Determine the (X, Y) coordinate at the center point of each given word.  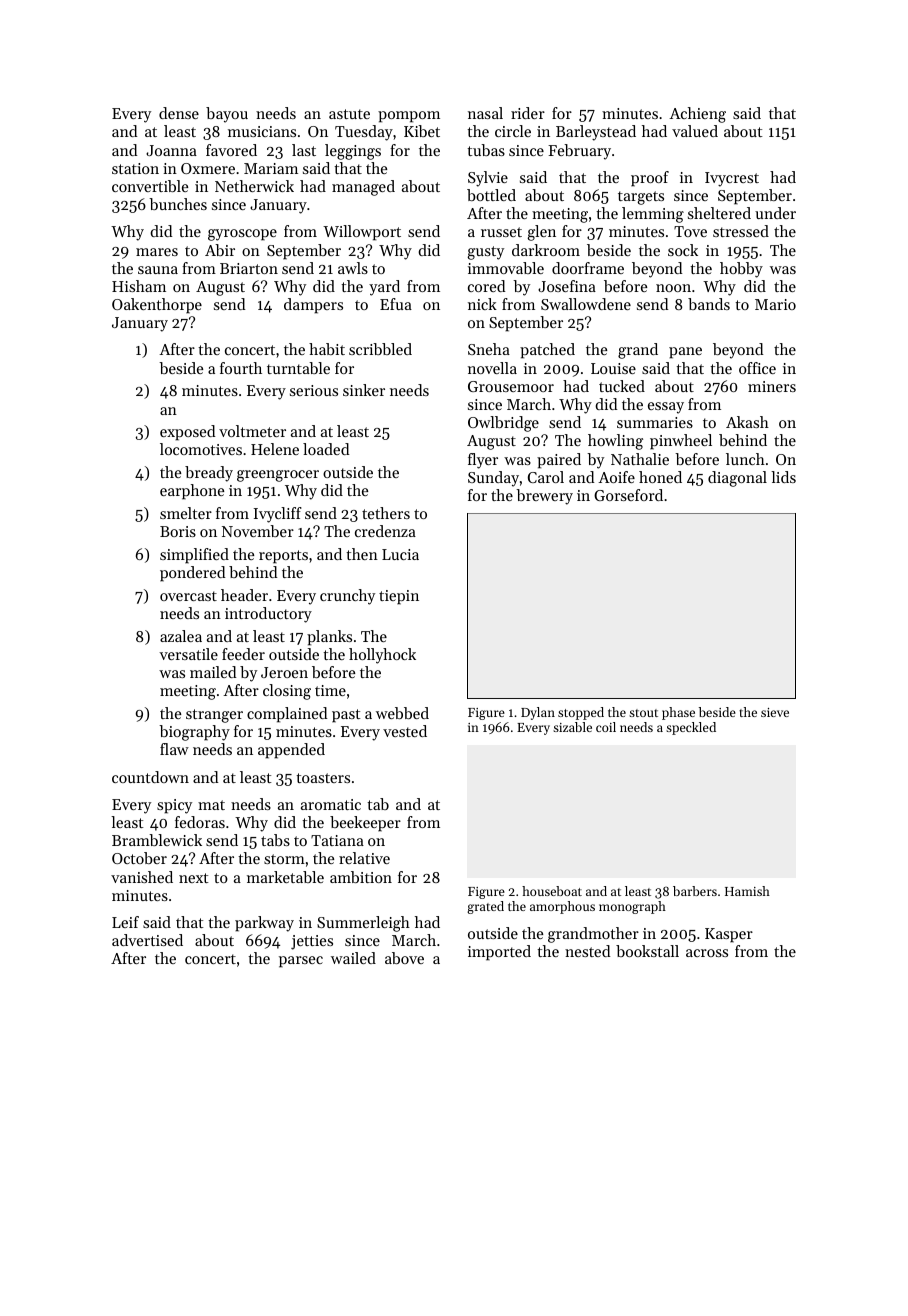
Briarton (249, 268)
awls (353, 268)
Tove (690, 231)
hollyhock (382, 656)
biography (194, 733)
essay (666, 408)
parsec (301, 962)
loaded (326, 449)
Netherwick (254, 186)
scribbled (380, 349)
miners (772, 386)
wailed (353, 958)
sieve (775, 712)
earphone (192, 492)
